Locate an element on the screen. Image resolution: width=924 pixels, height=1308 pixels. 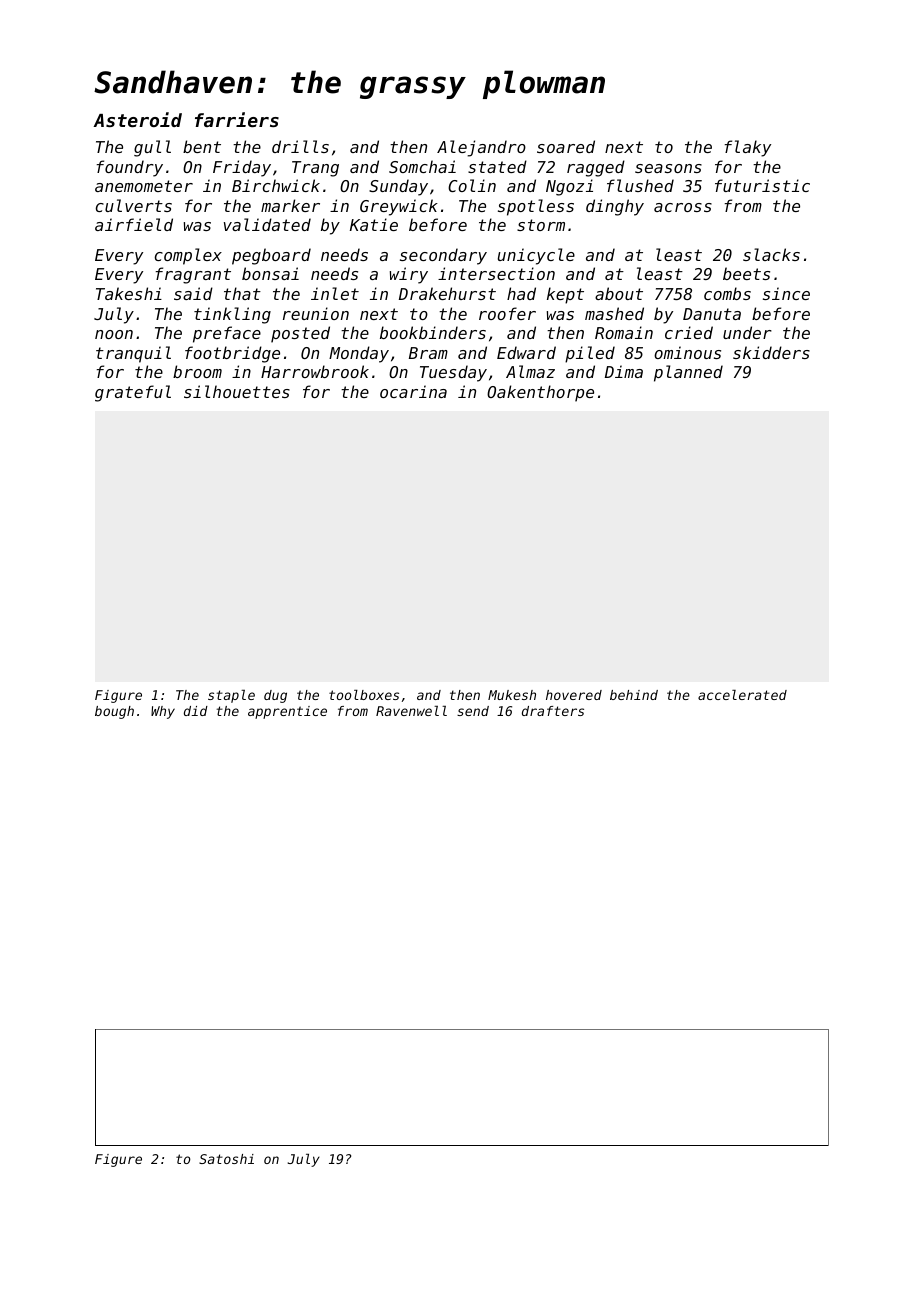
Ravenwell is located at coordinates (411, 711).
